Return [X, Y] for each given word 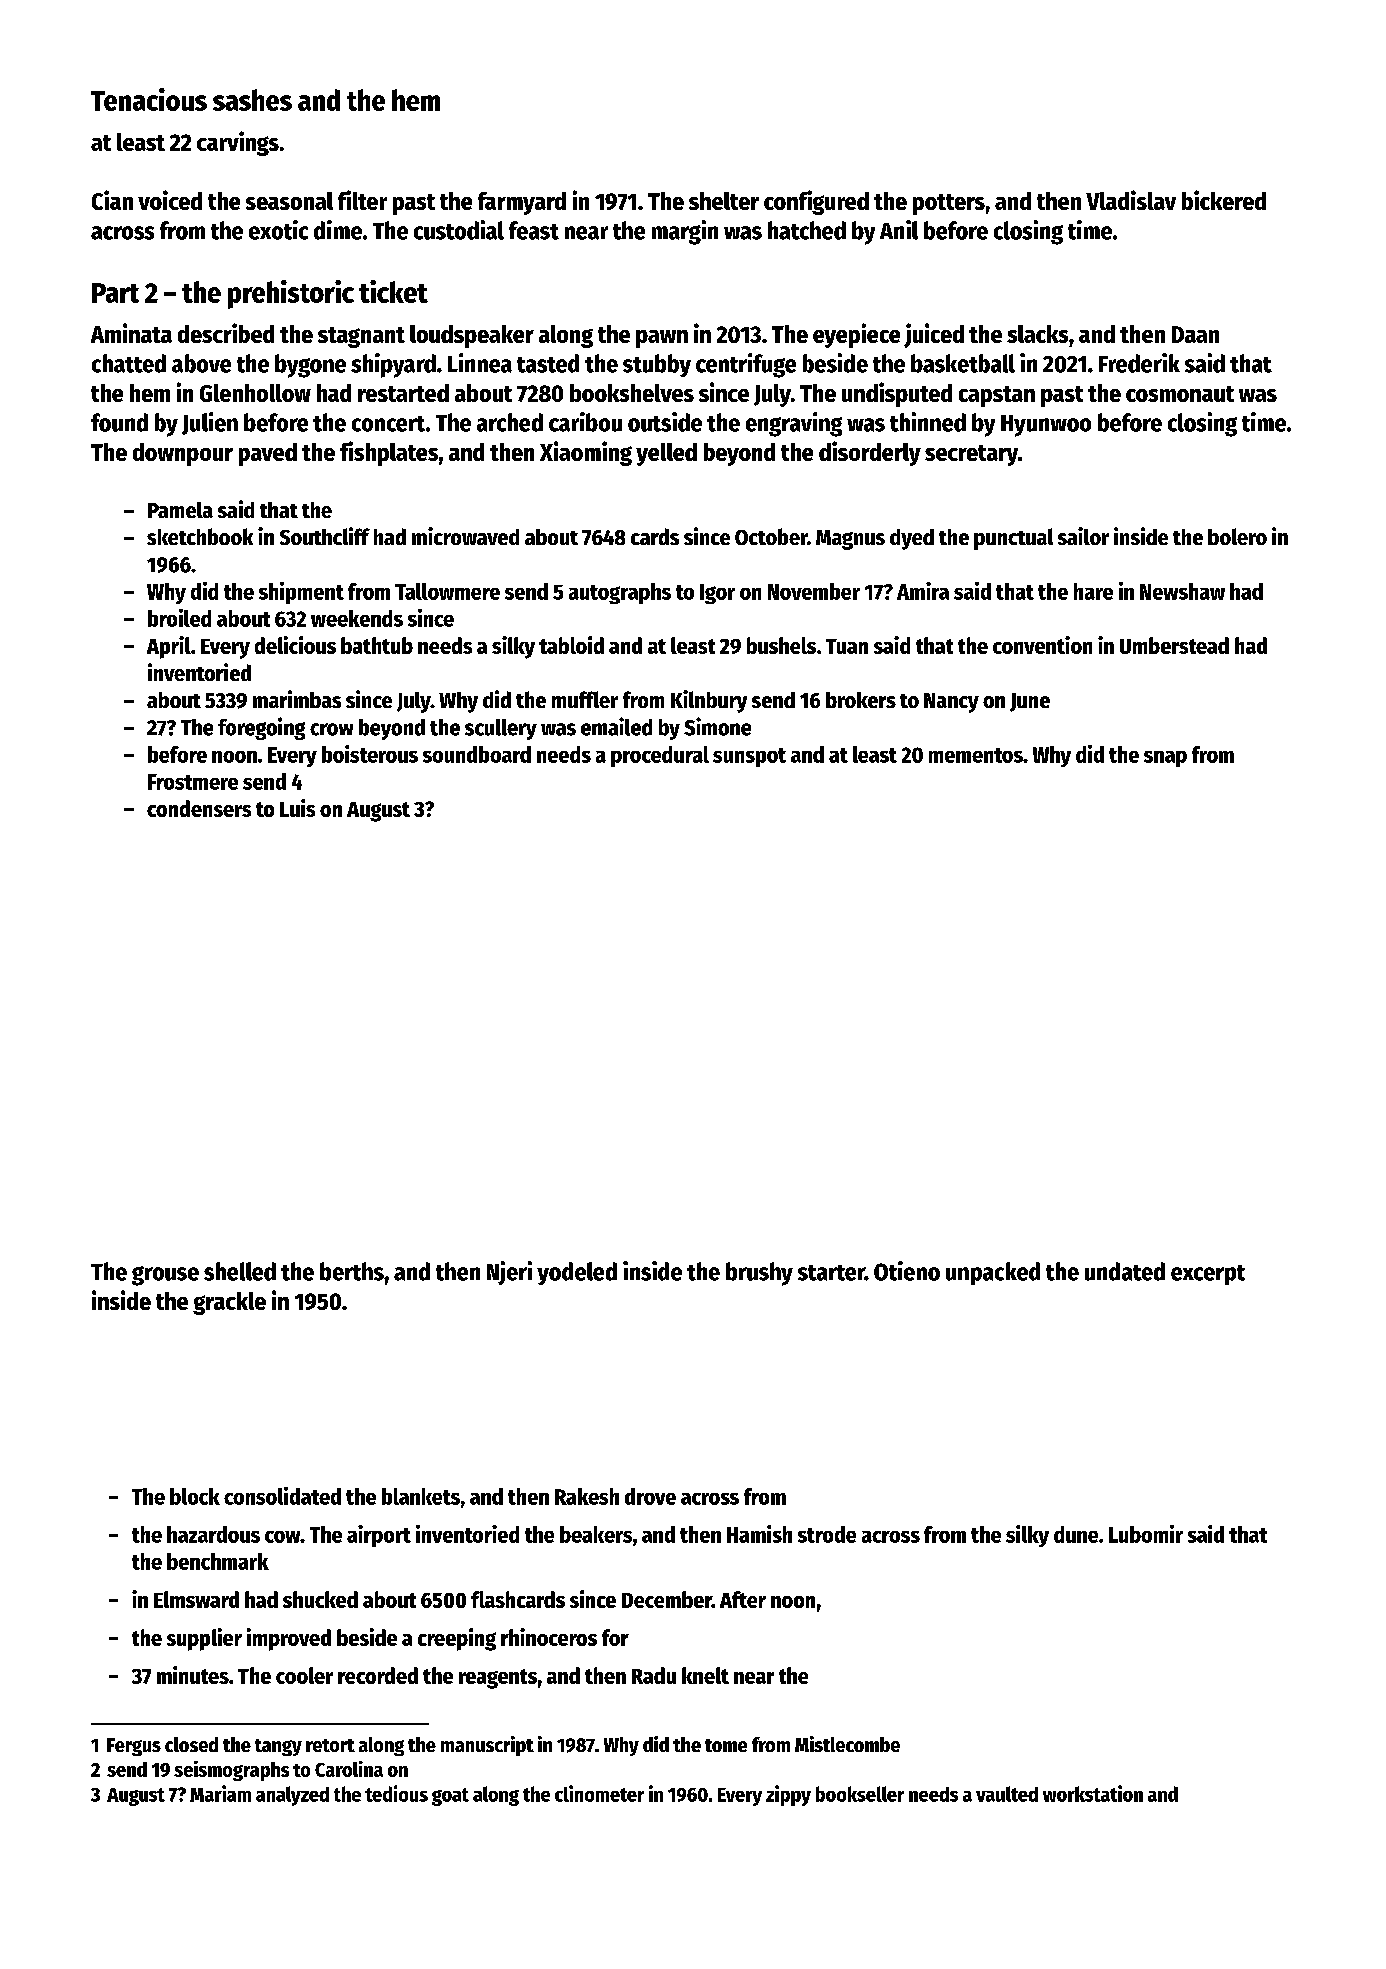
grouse [165, 1276]
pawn [662, 339]
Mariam [220, 1793]
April [169, 647]
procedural [660, 756]
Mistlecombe [847, 1744]
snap [1165, 759]
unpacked [993, 1273]
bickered [1224, 200]
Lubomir [1146, 1534]
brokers [861, 700]
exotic [278, 230]
